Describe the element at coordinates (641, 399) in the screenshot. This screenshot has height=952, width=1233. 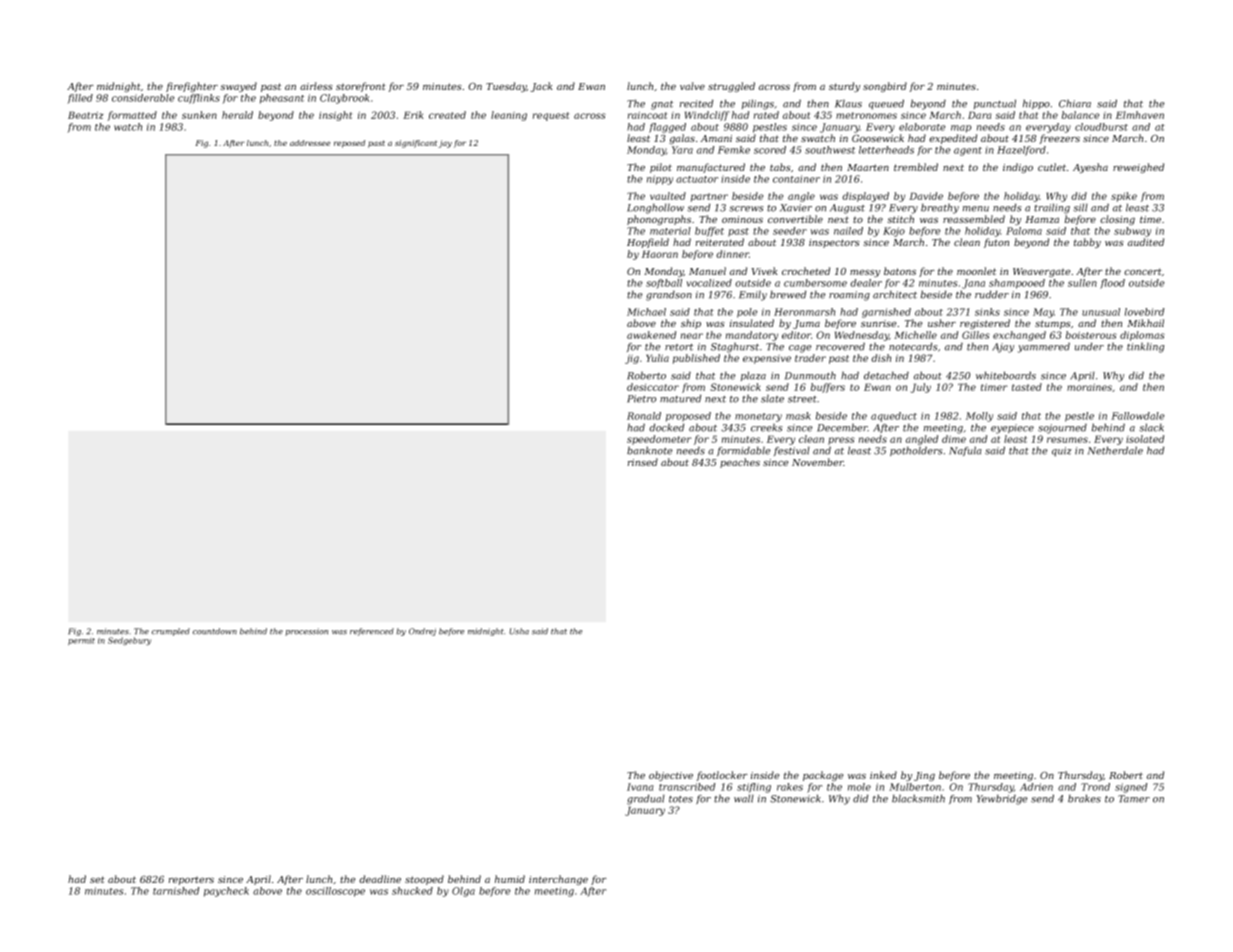
I see `Pietro` at that location.
